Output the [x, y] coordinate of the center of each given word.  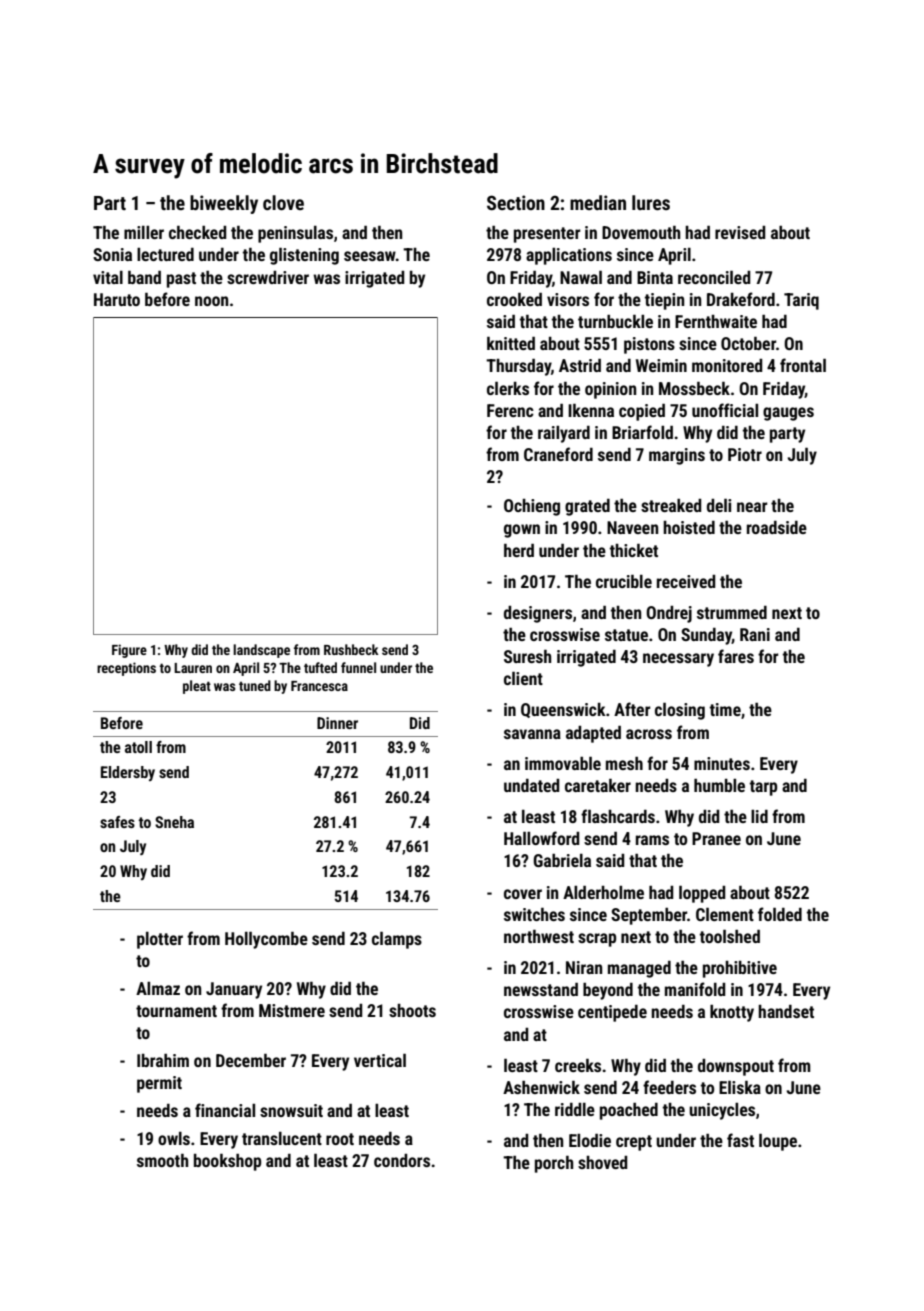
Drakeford [741, 299]
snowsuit [291, 1110]
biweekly [224, 204]
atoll [138, 747]
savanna [532, 734]
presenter [547, 235]
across [649, 734]
